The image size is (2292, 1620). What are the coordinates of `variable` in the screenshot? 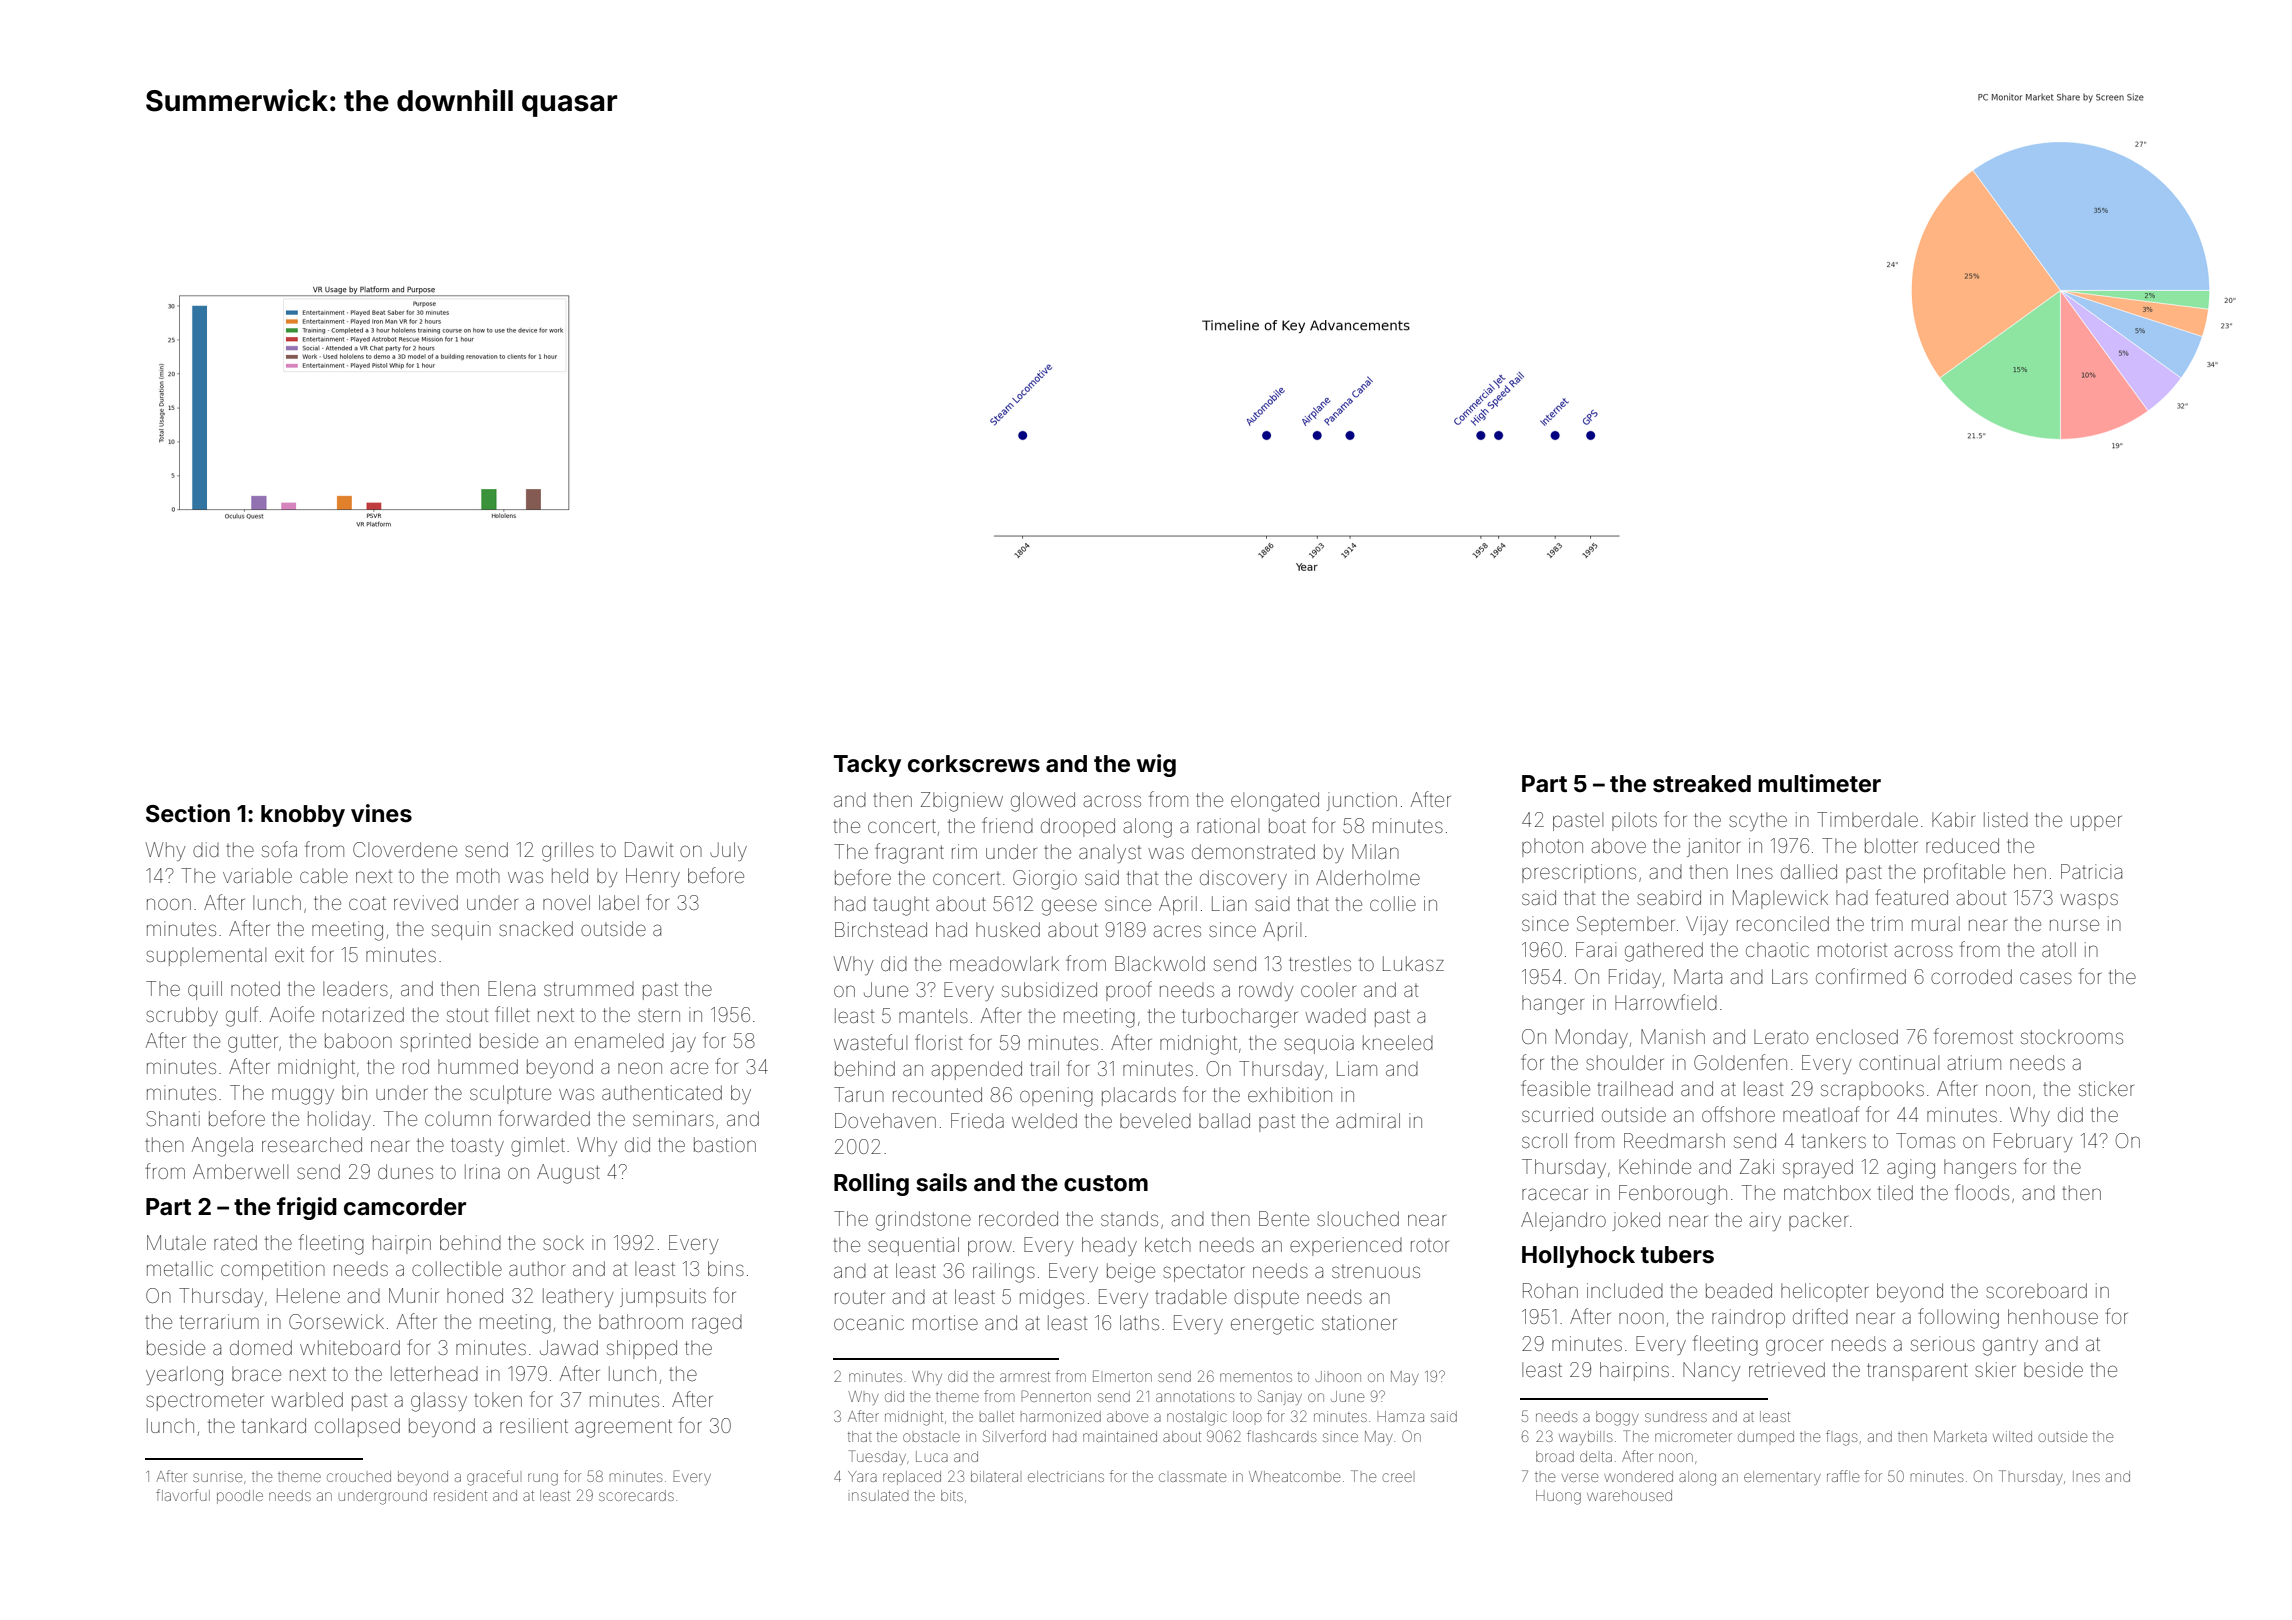 It's located at (257, 875).
